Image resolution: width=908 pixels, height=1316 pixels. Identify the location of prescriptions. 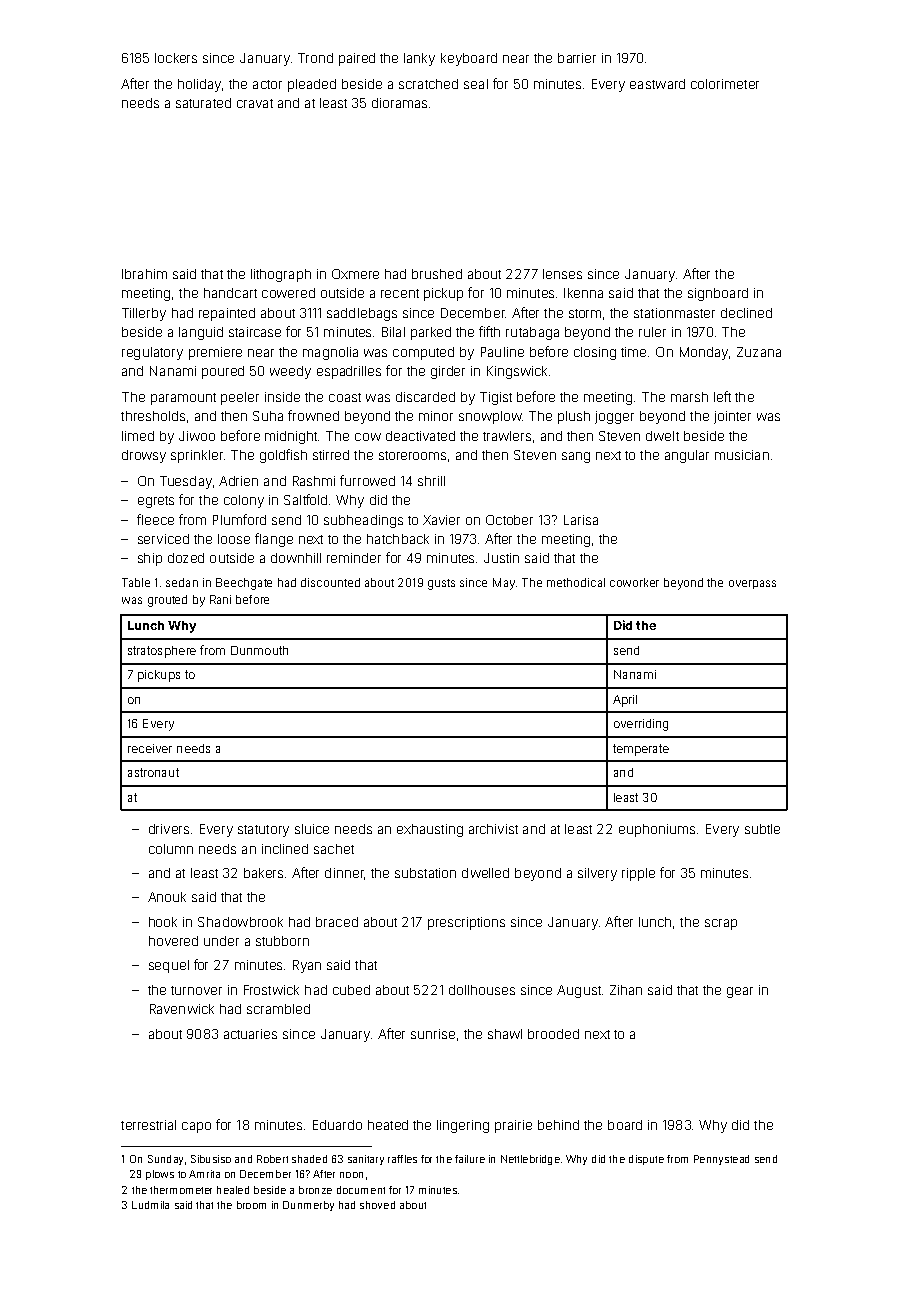
(466, 923).
